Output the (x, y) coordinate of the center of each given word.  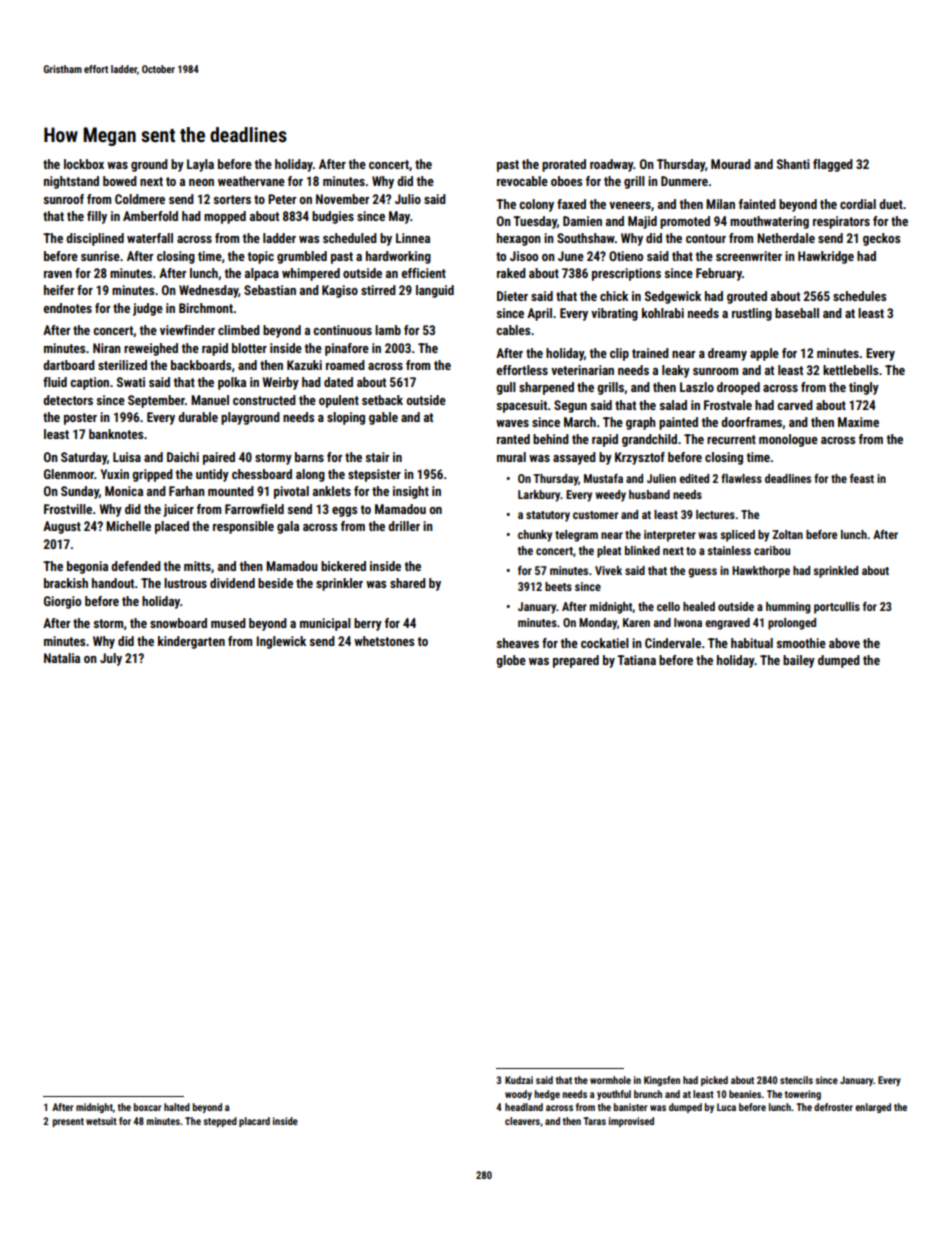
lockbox (84, 164)
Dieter (512, 296)
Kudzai (519, 1080)
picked (714, 1081)
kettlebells (850, 370)
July (111, 659)
